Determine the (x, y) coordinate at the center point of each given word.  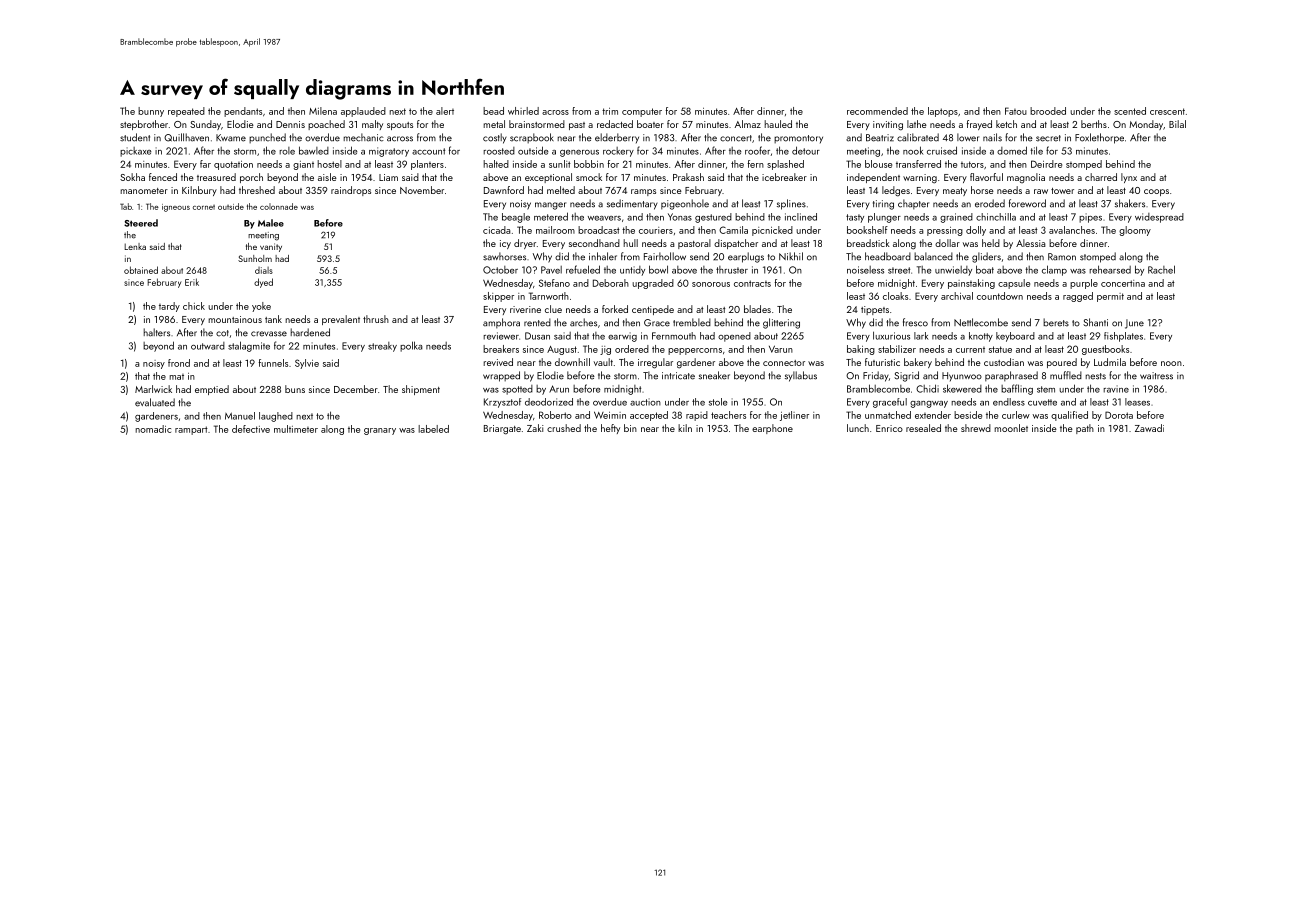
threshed (257, 190)
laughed (276, 417)
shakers (1130, 203)
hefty (610, 429)
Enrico (889, 428)
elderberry (617, 138)
